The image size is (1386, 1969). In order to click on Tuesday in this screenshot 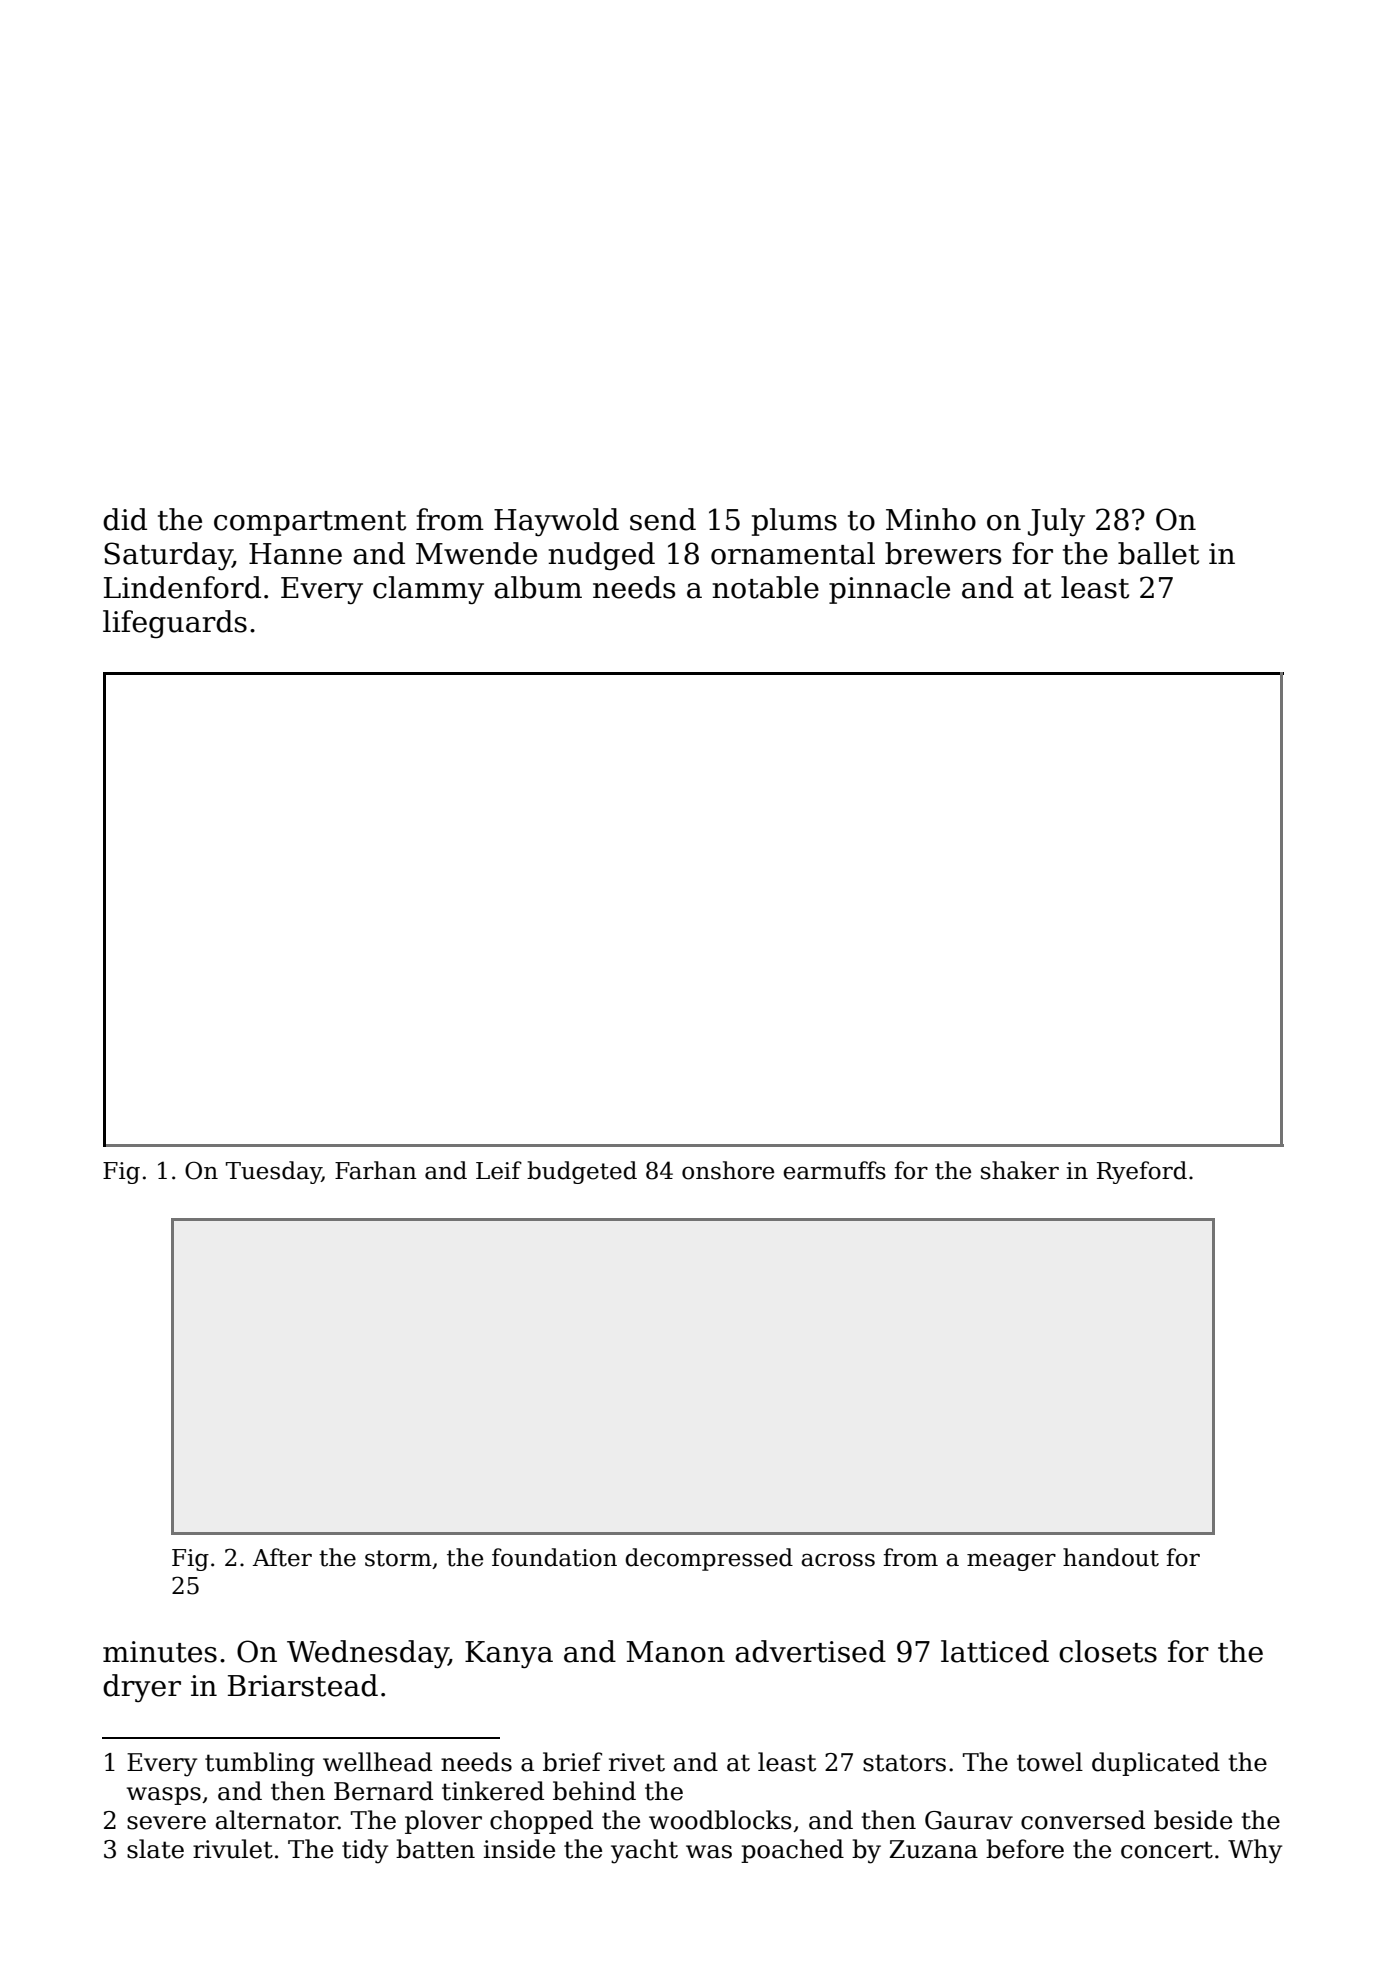, I will do `click(274, 1172)`.
